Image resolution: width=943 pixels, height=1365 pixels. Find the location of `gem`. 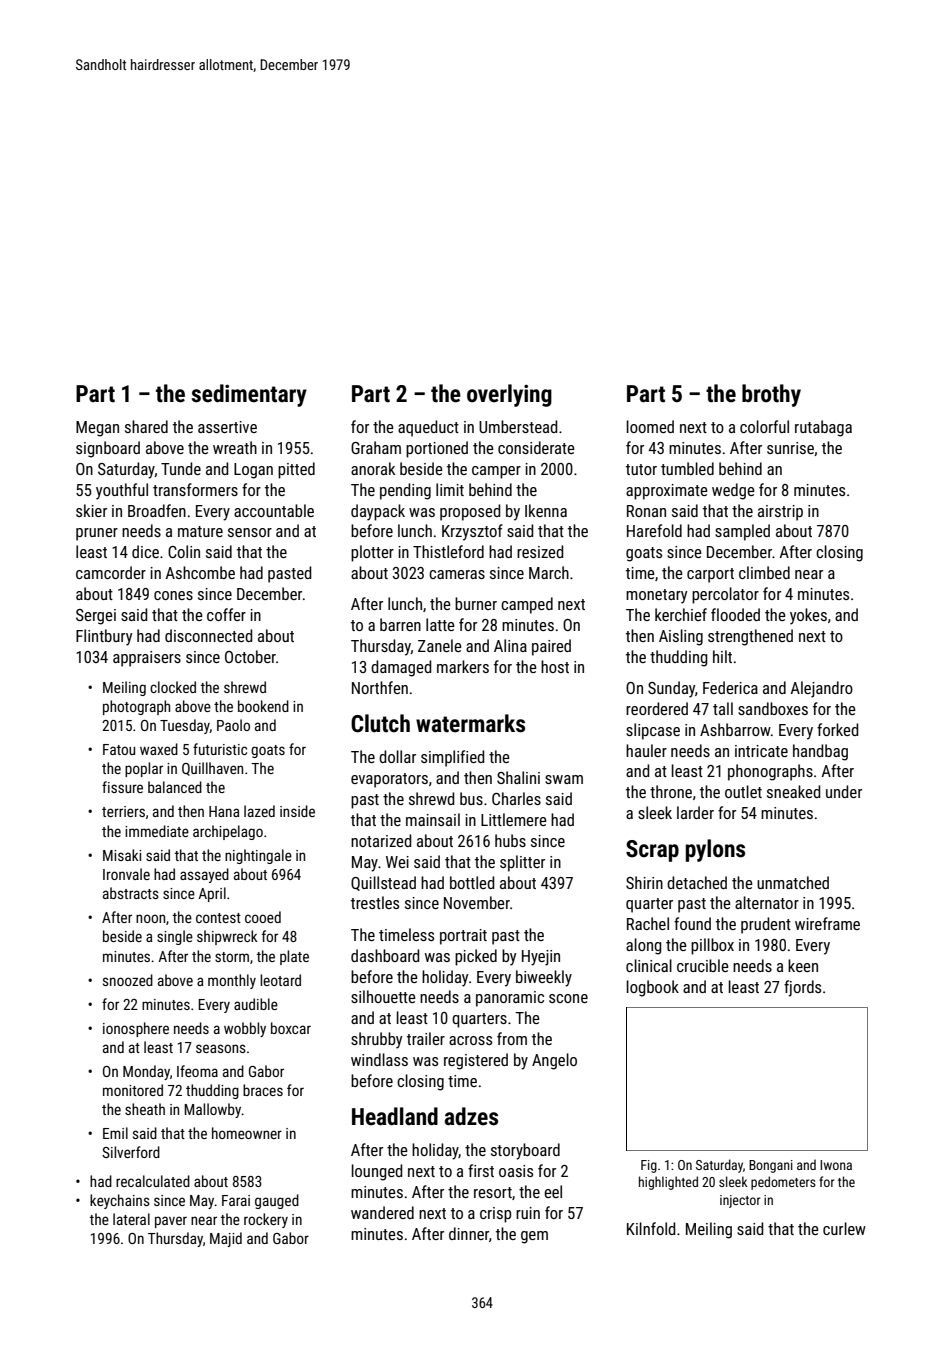

gem is located at coordinates (534, 1237).
